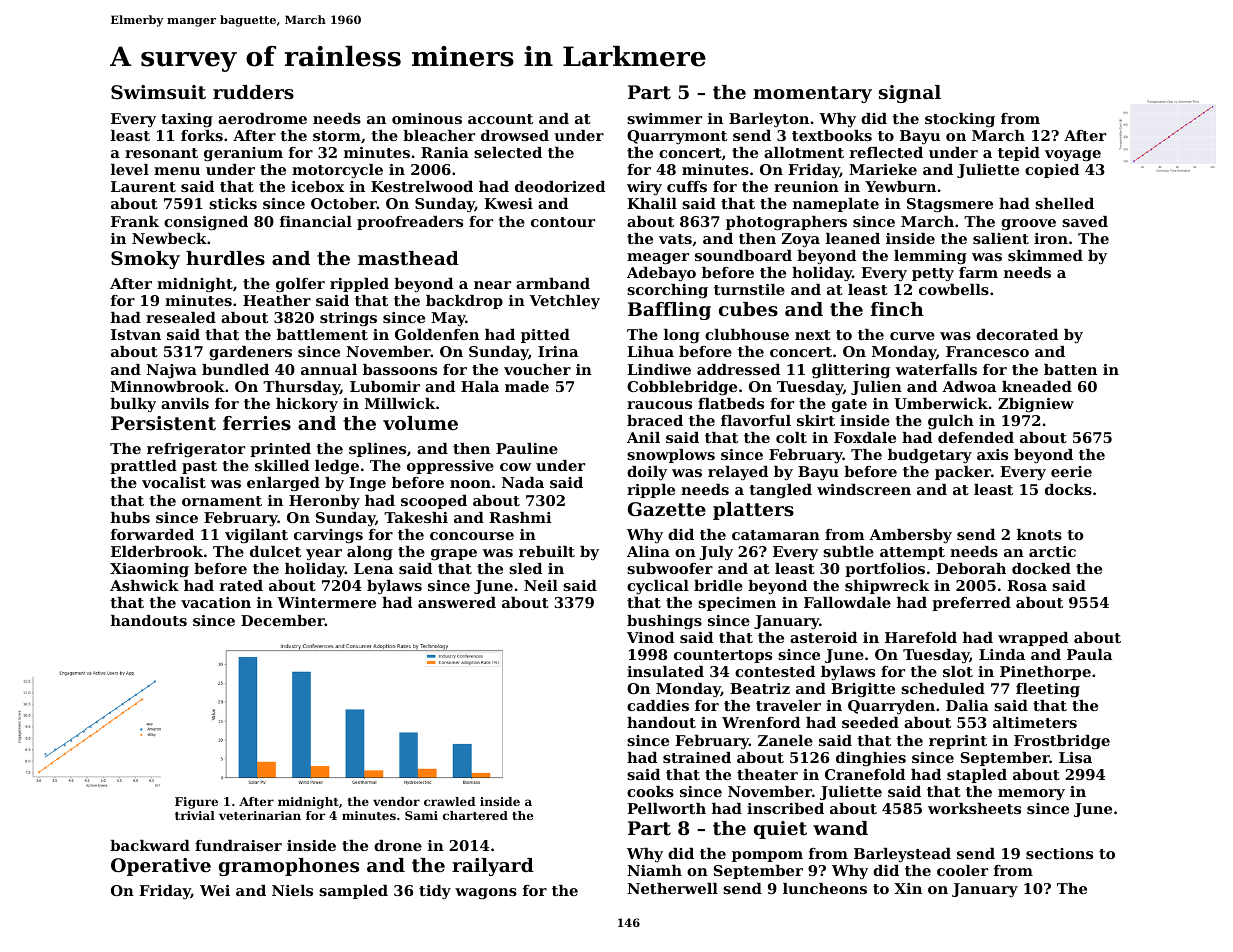 This image has width=1233, height=952. What do you see at coordinates (326, 602) in the image?
I see `Wintermere` at bounding box center [326, 602].
